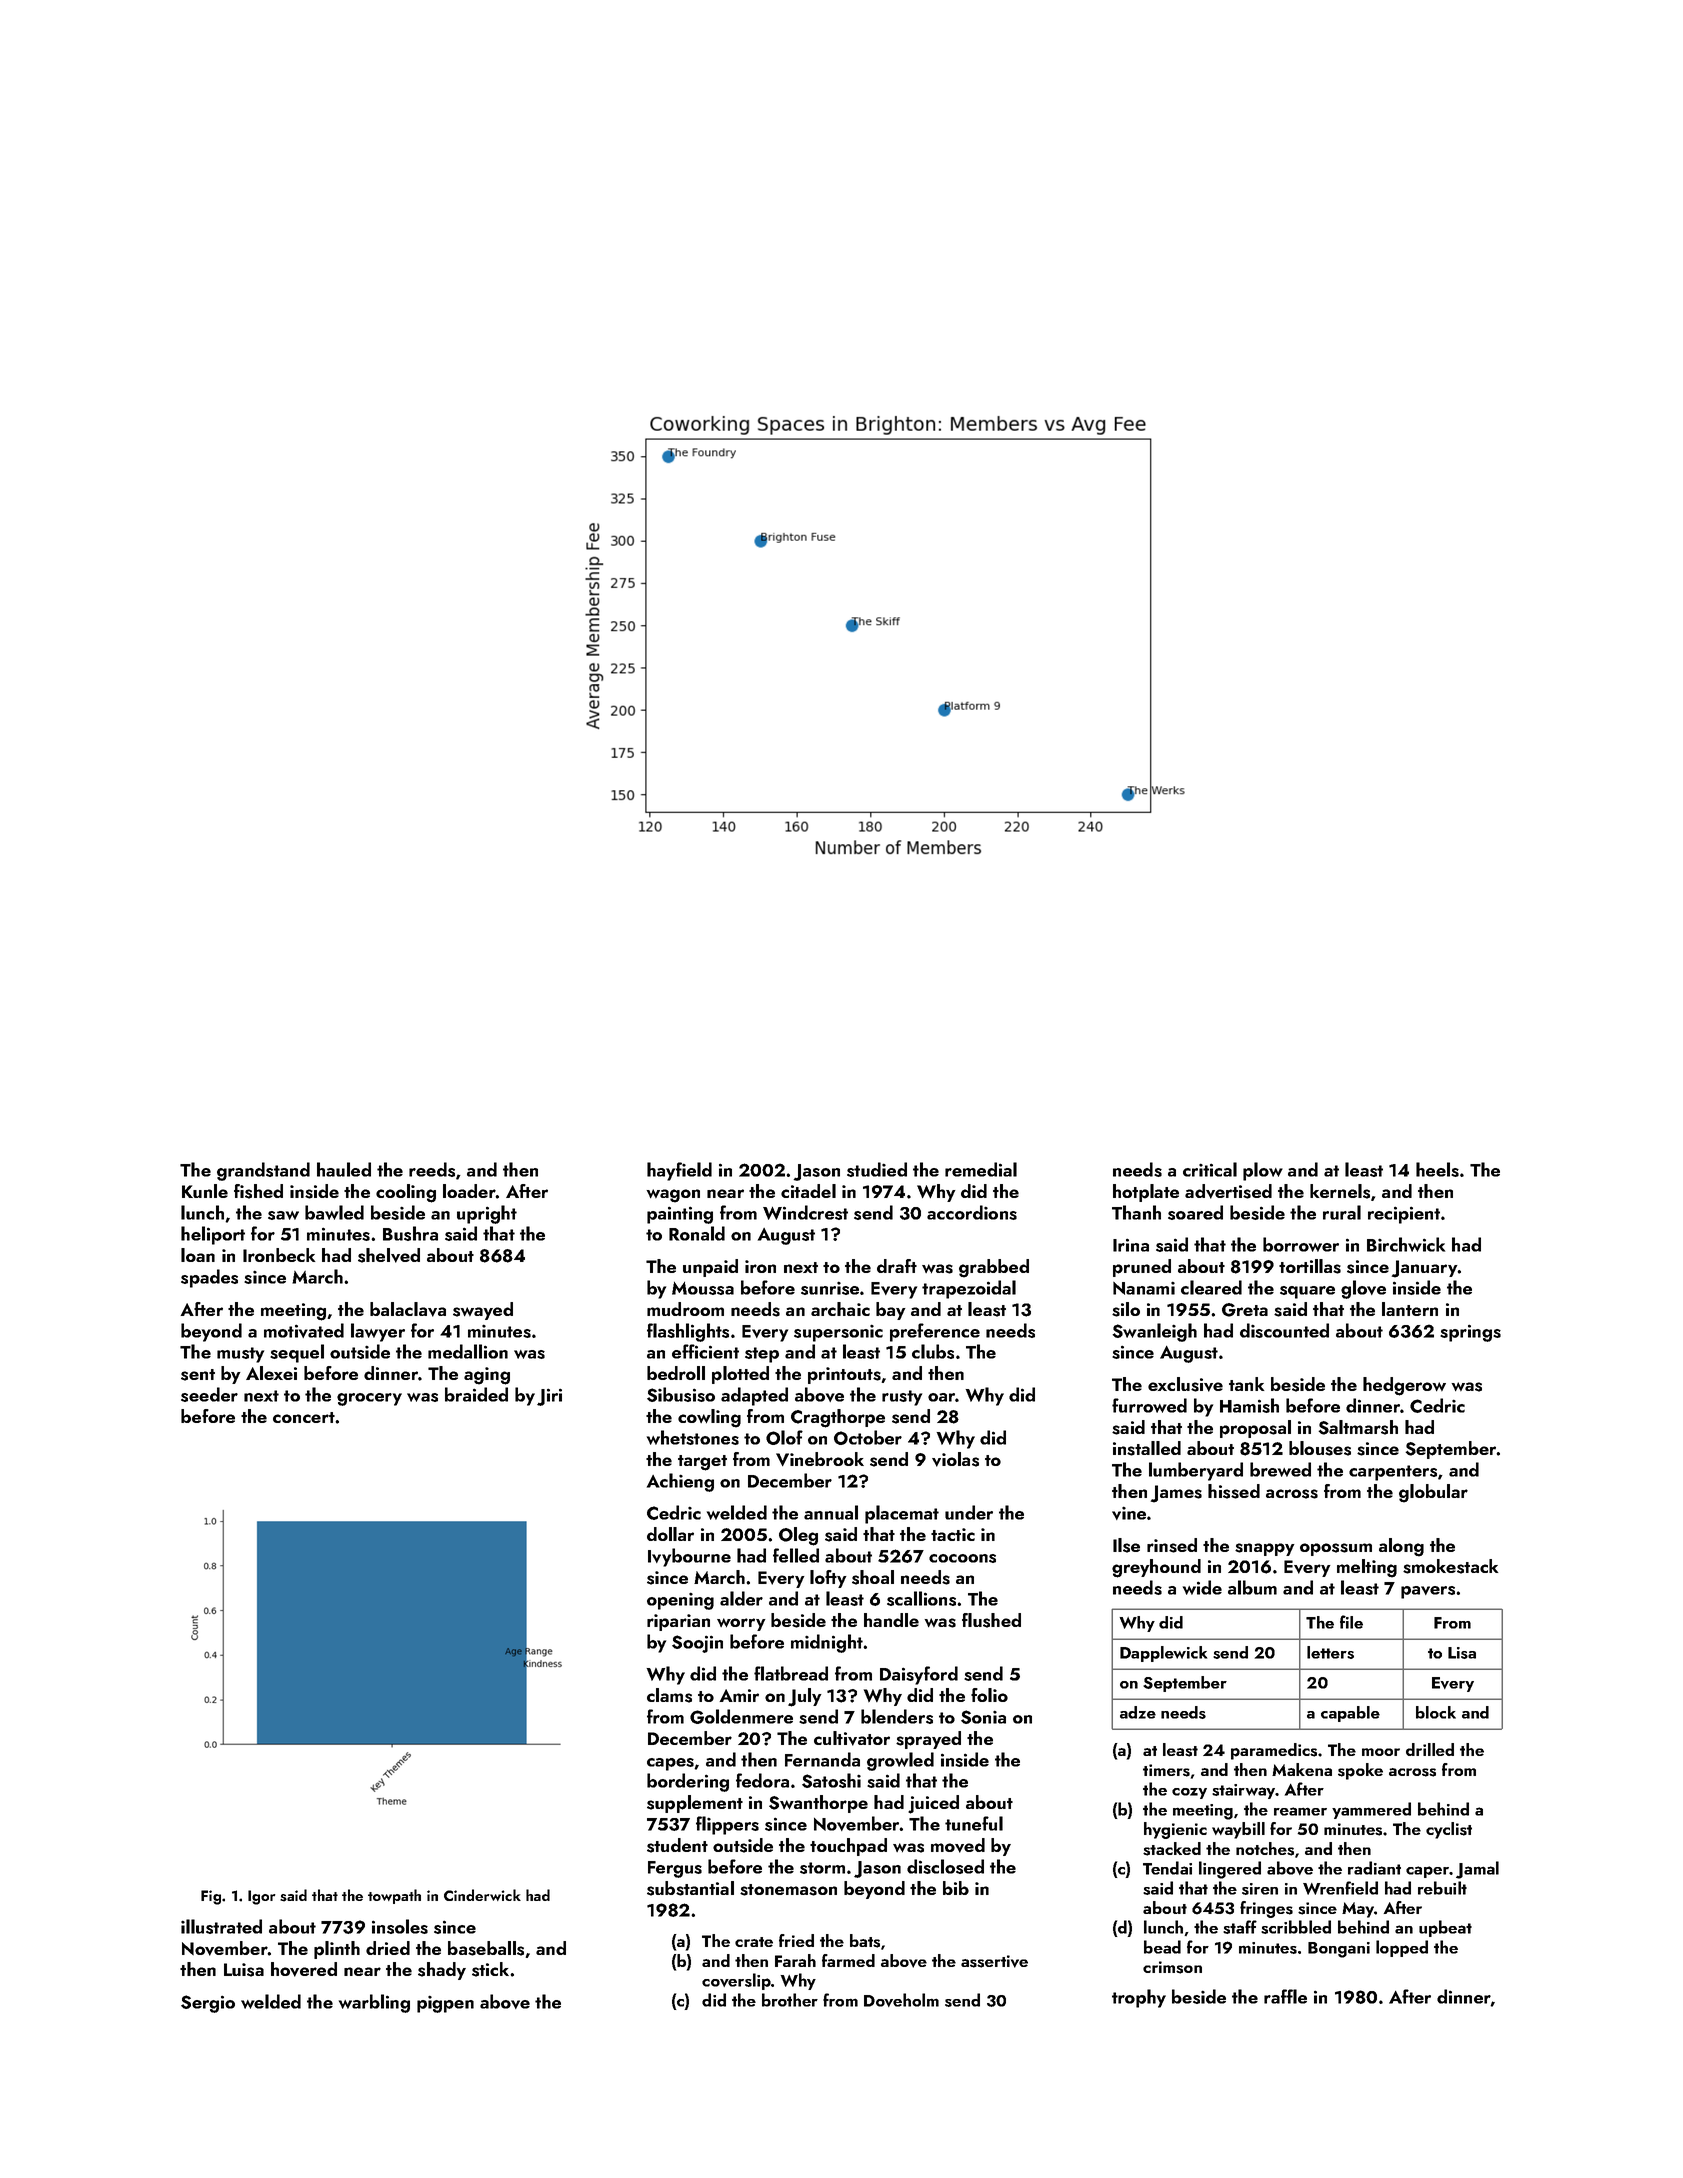  I want to click on wide, so click(1202, 1587).
